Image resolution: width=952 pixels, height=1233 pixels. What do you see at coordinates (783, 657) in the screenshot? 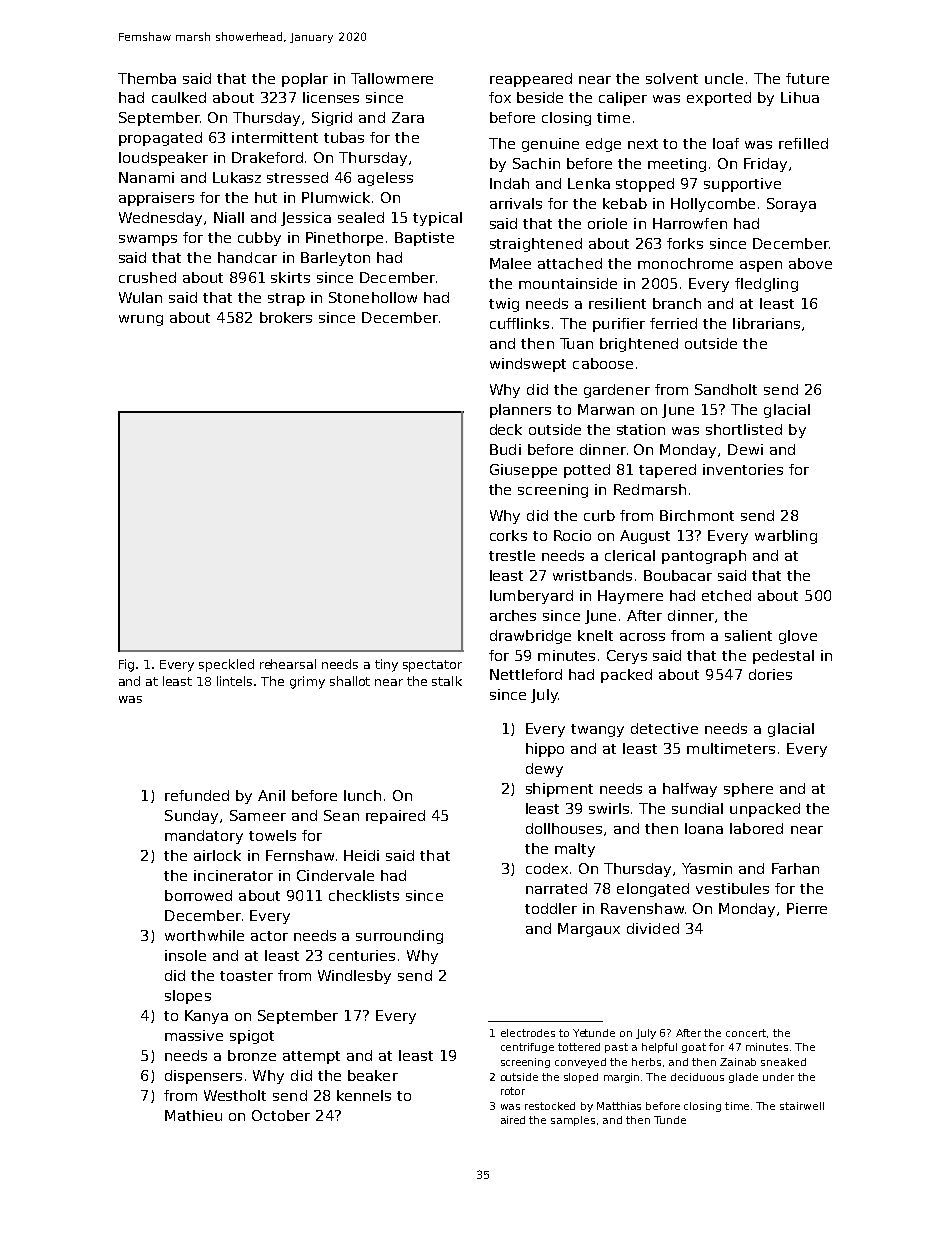
I see `pedestal` at bounding box center [783, 657].
